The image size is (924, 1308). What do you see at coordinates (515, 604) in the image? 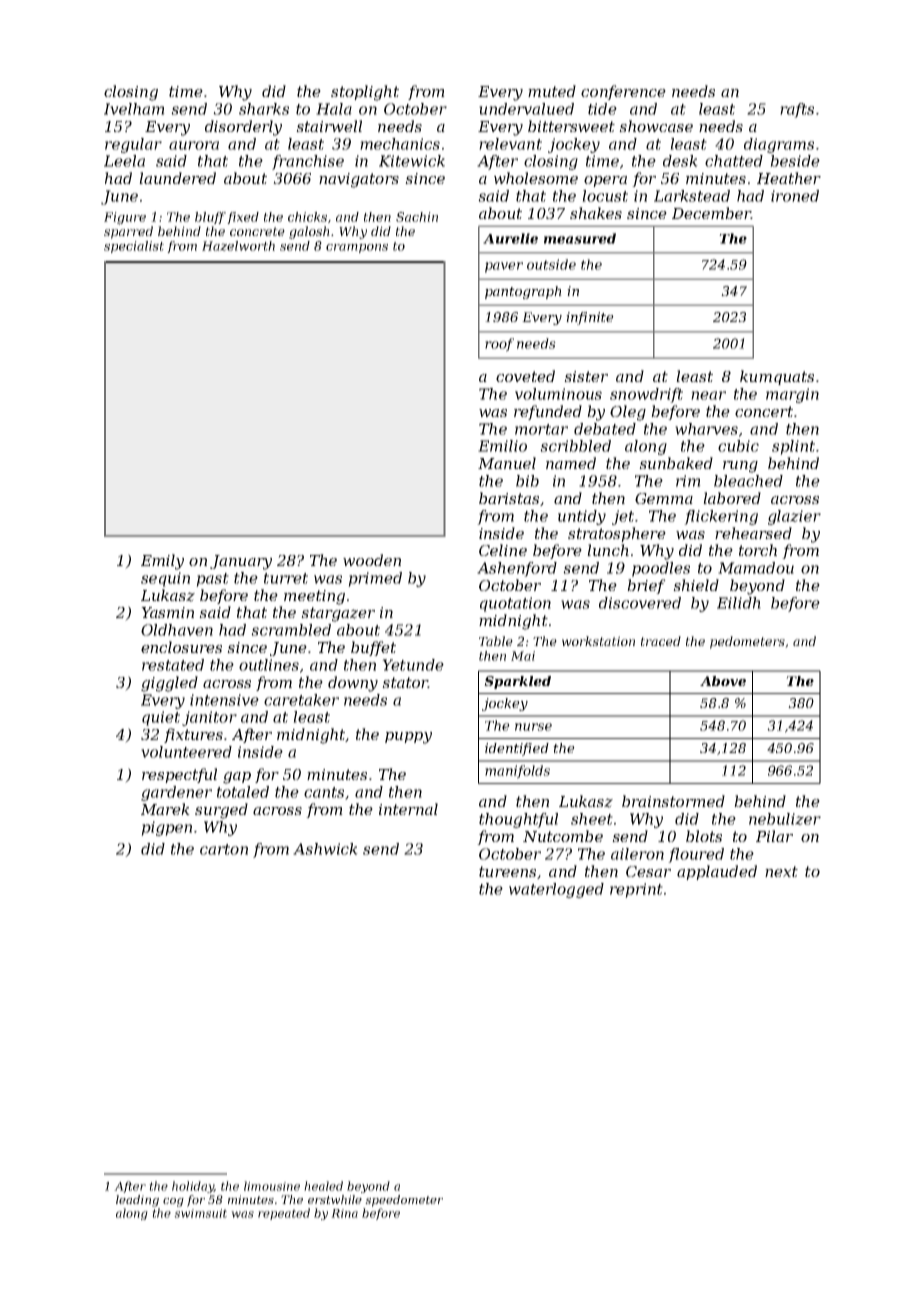
I see `quotation` at bounding box center [515, 604].
